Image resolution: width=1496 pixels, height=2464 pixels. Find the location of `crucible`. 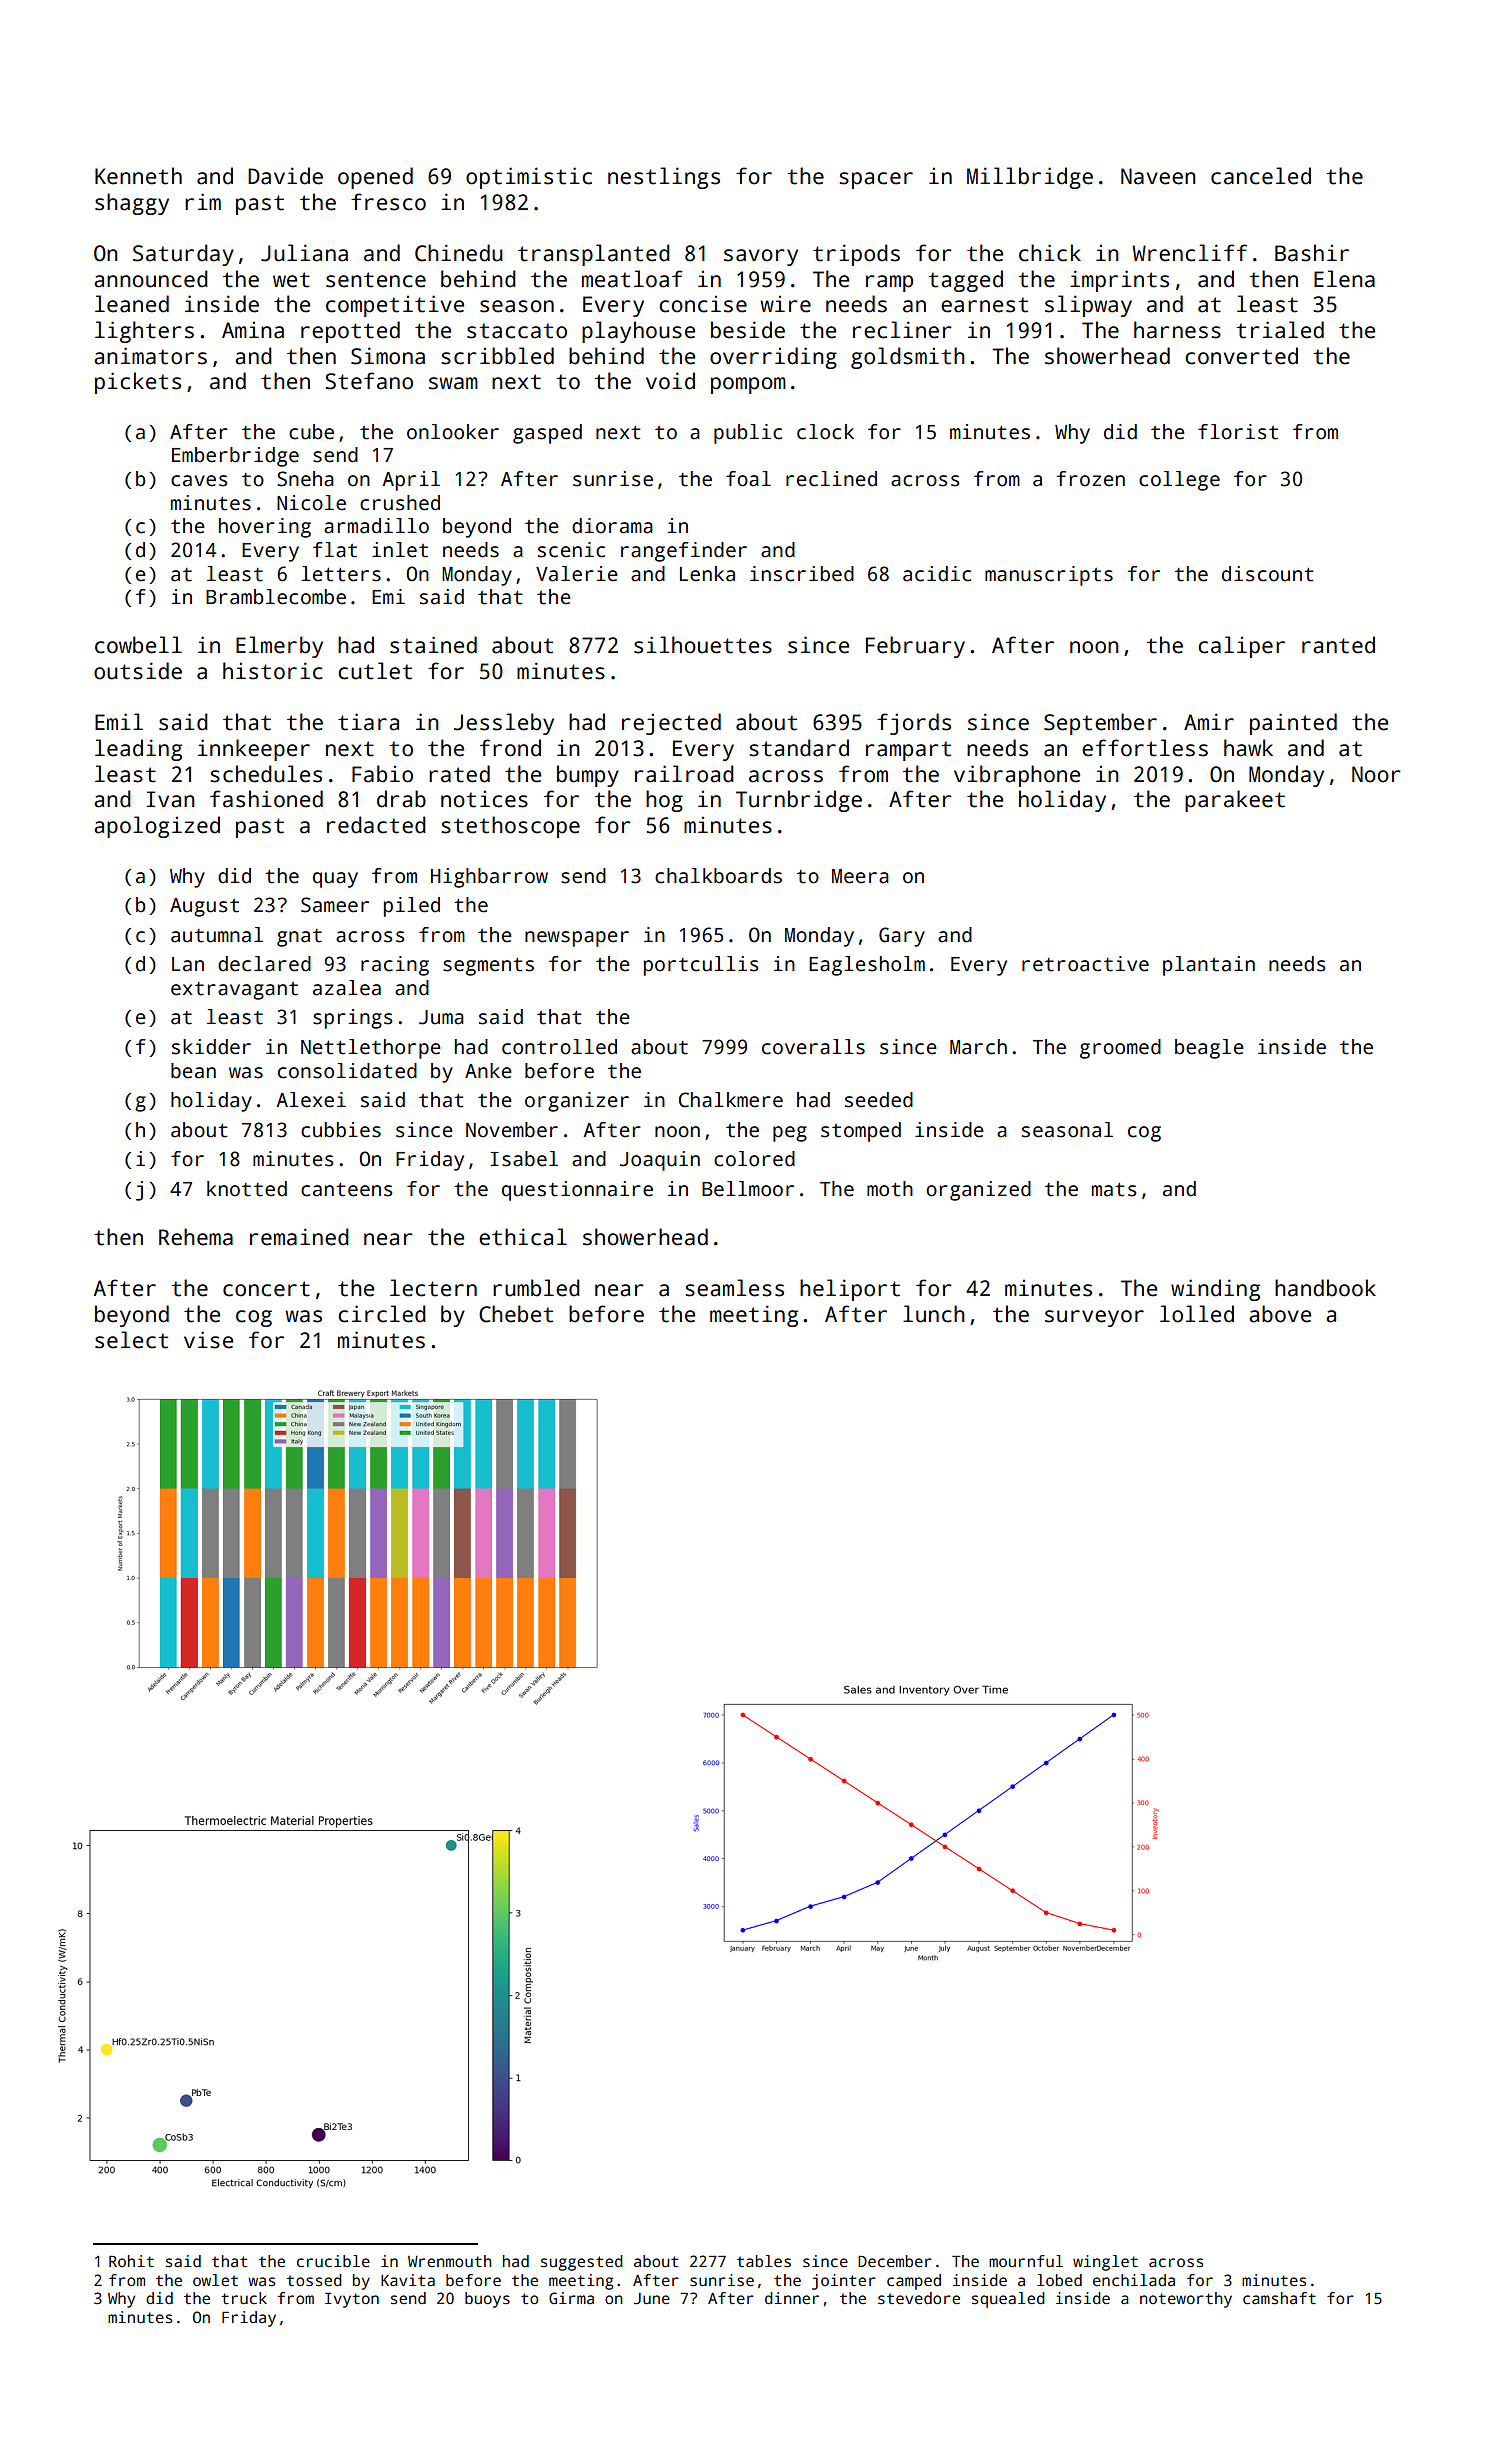

crucible is located at coordinates (333, 2261).
